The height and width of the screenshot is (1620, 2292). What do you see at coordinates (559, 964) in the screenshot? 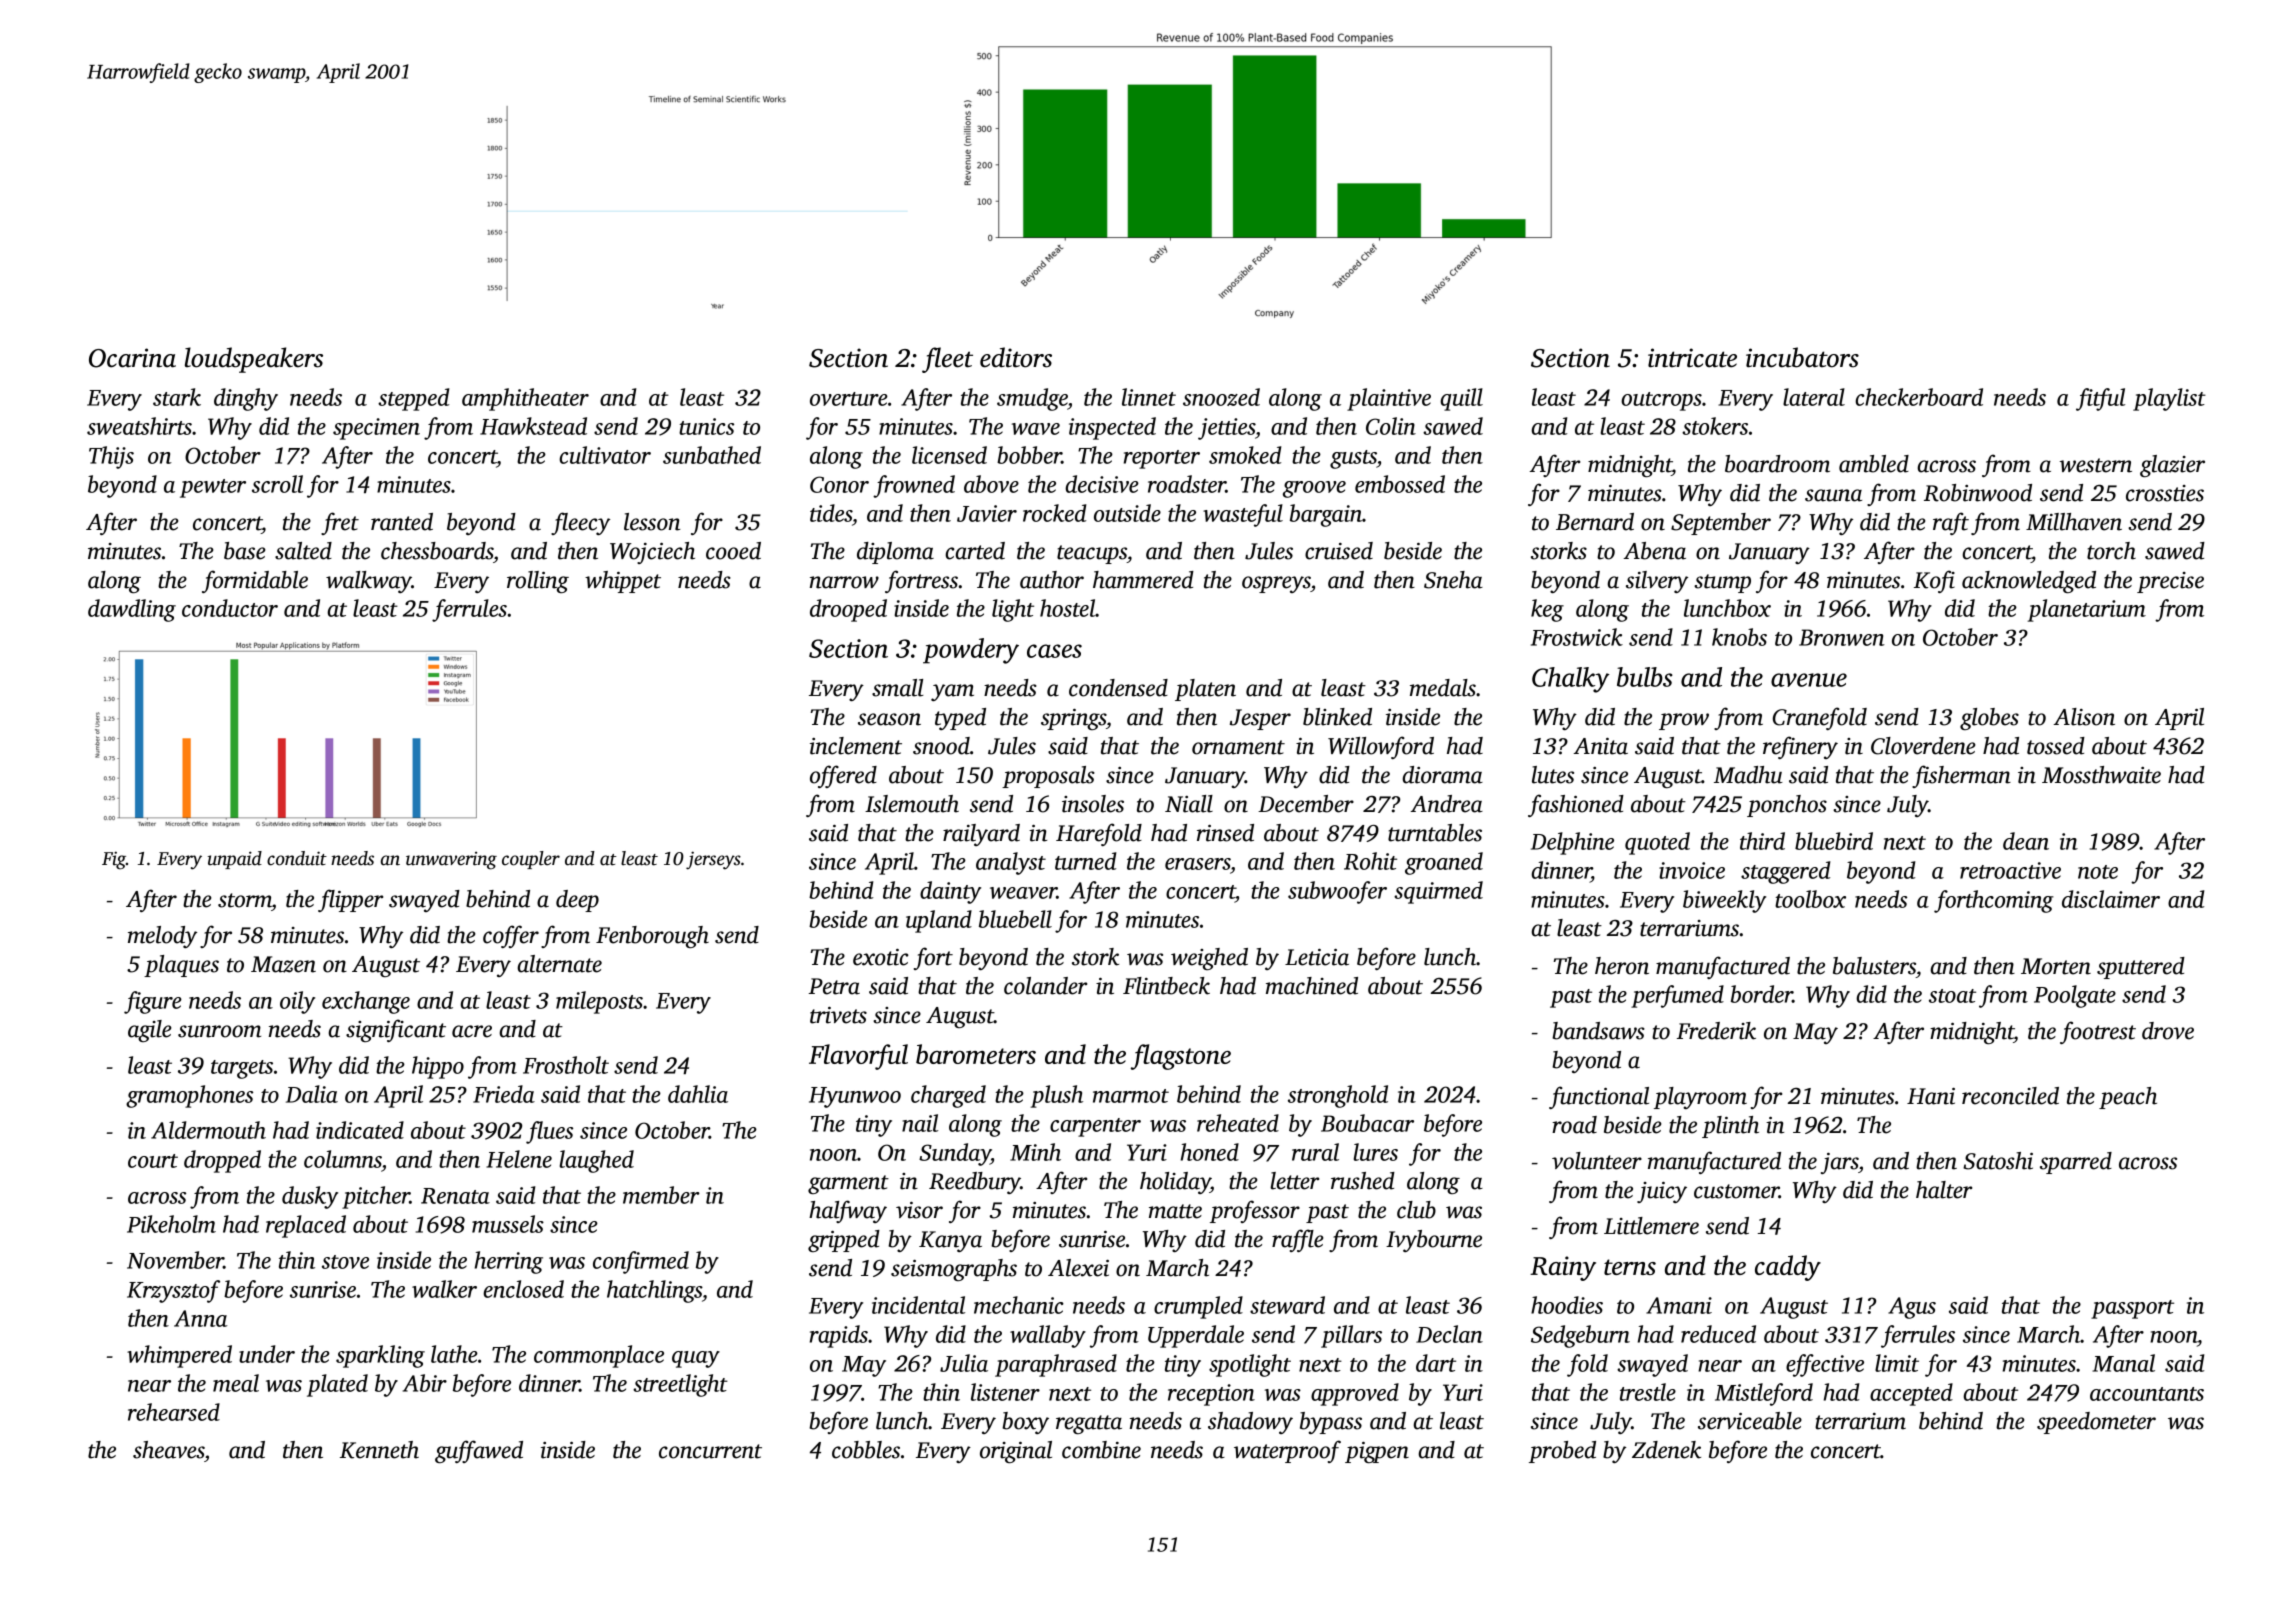
I see `alternate` at bounding box center [559, 964].
